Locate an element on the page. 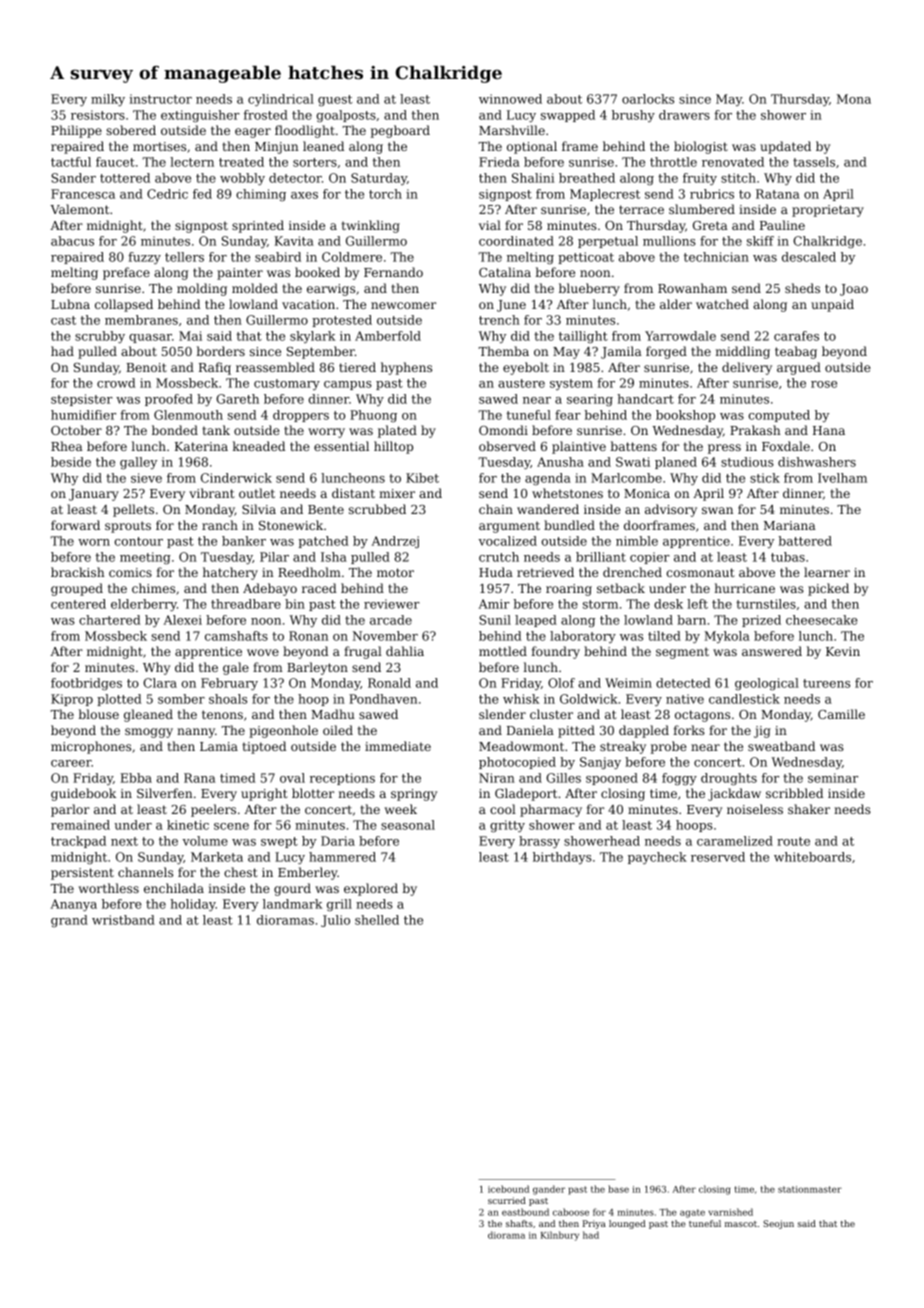 The image size is (924, 1308). scrubbed is located at coordinates (377, 509).
